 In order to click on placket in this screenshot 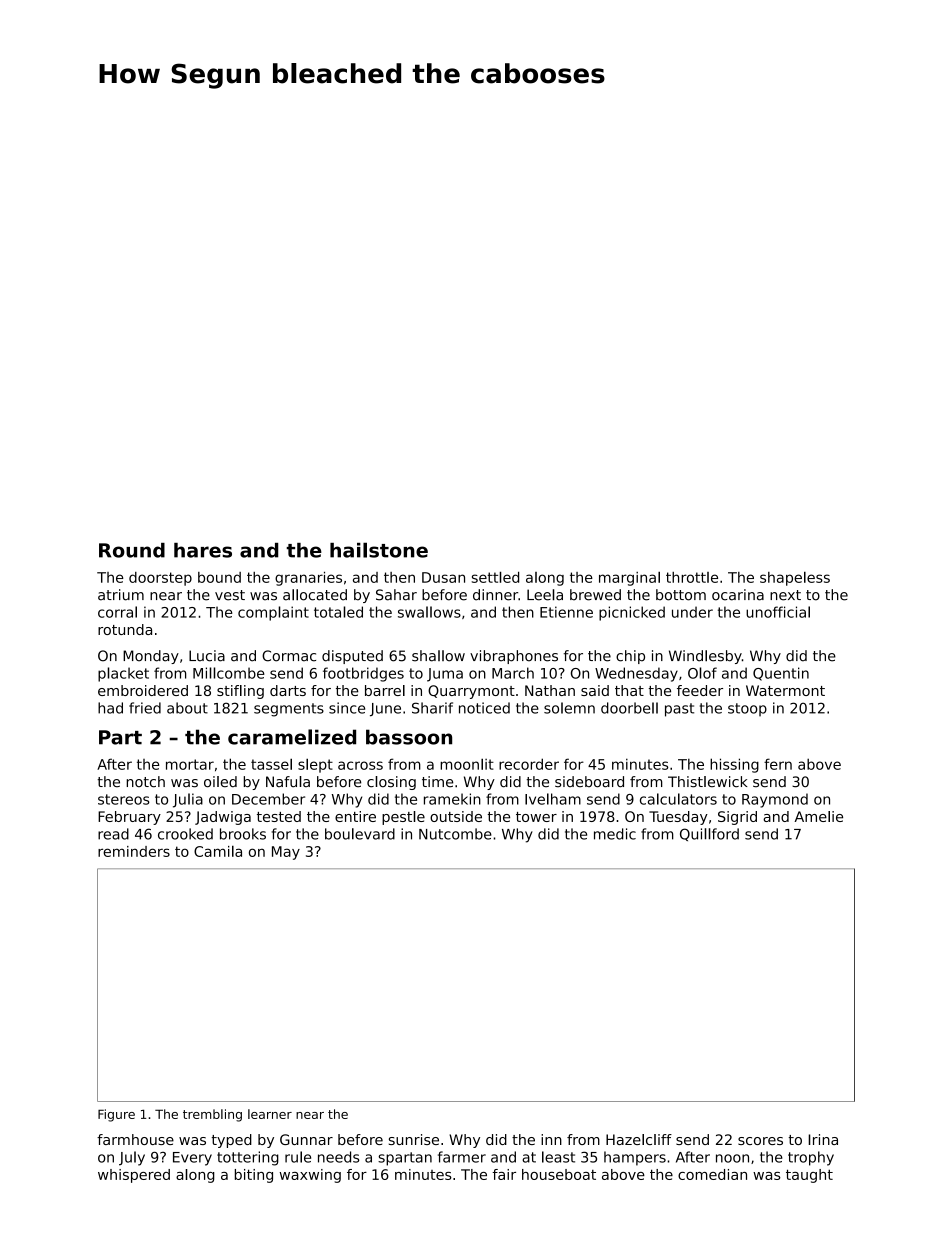, I will do `click(123, 674)`.
